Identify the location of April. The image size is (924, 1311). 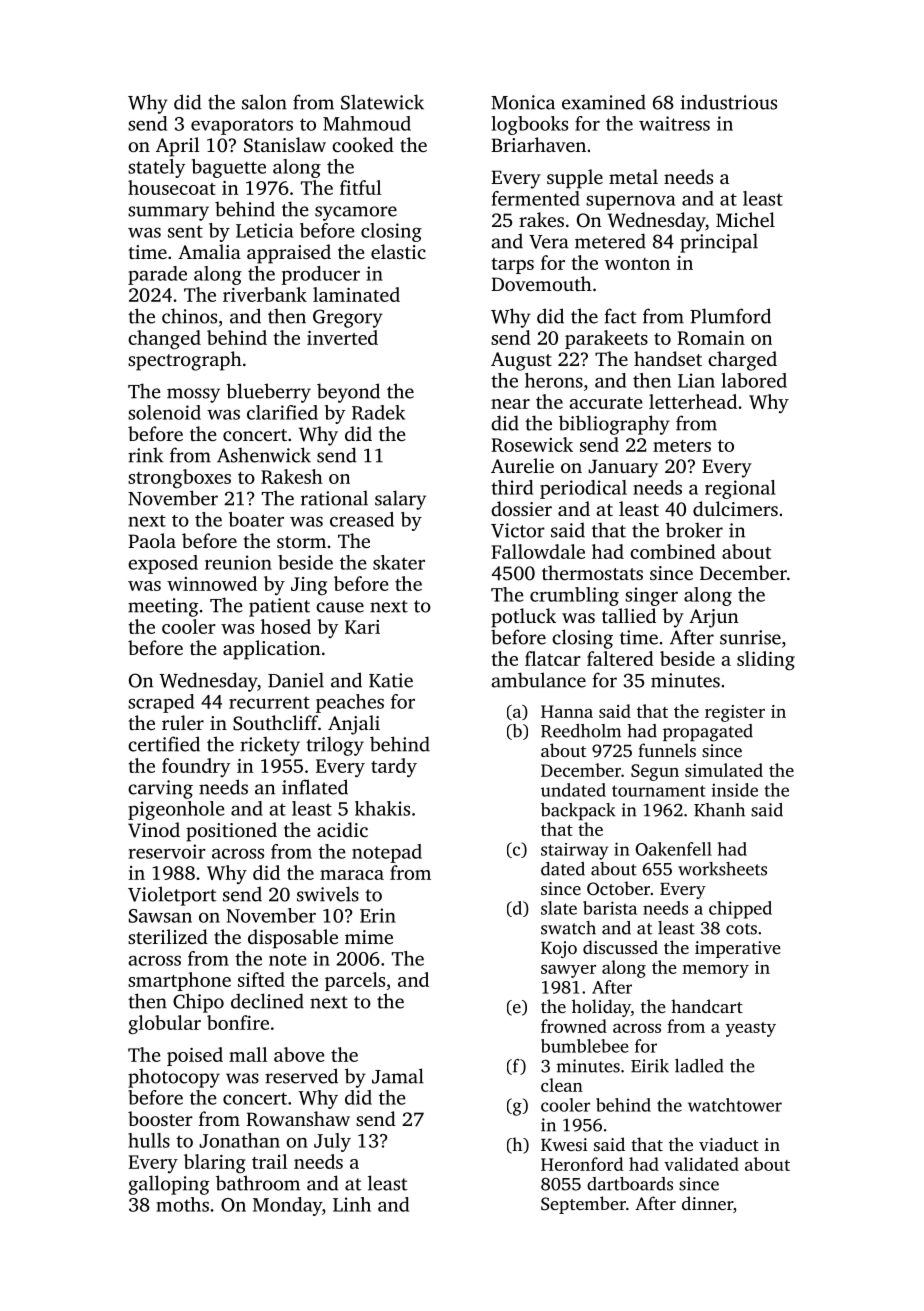
(178, 147).
